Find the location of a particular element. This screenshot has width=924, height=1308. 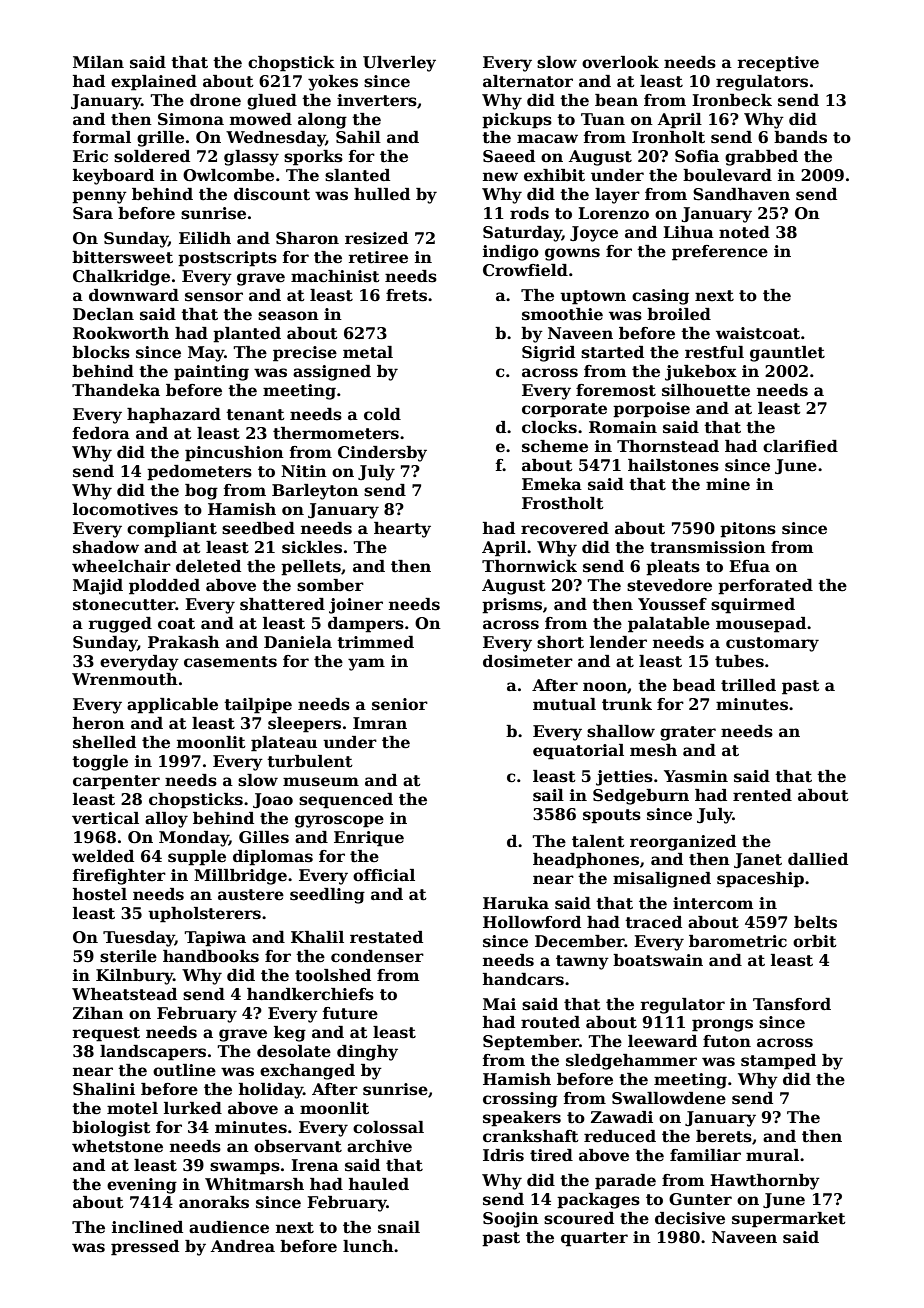

Andrea is located at coordinates (243, 1246).
